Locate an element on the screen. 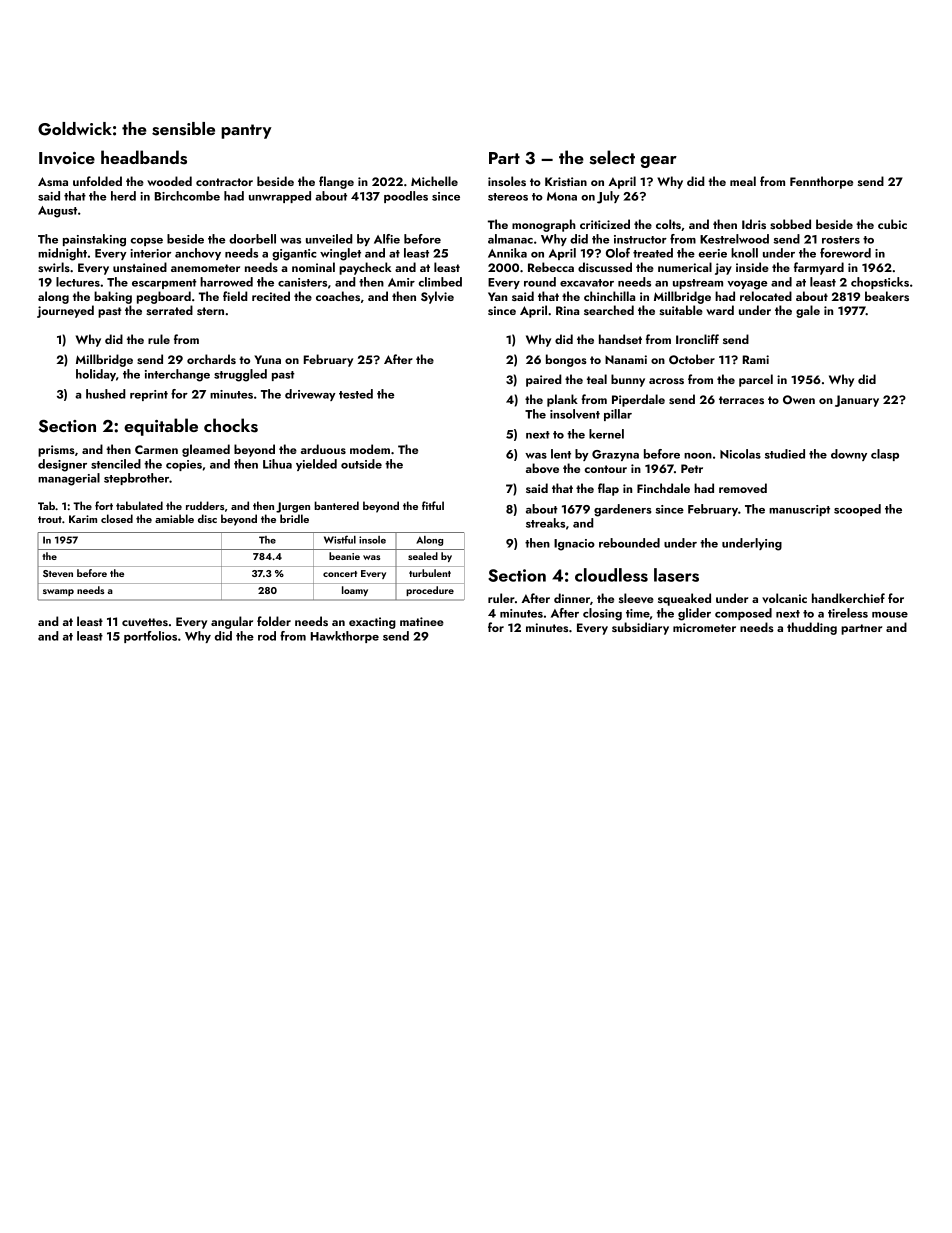  cuvettes is located at coordinates (145, 622).
